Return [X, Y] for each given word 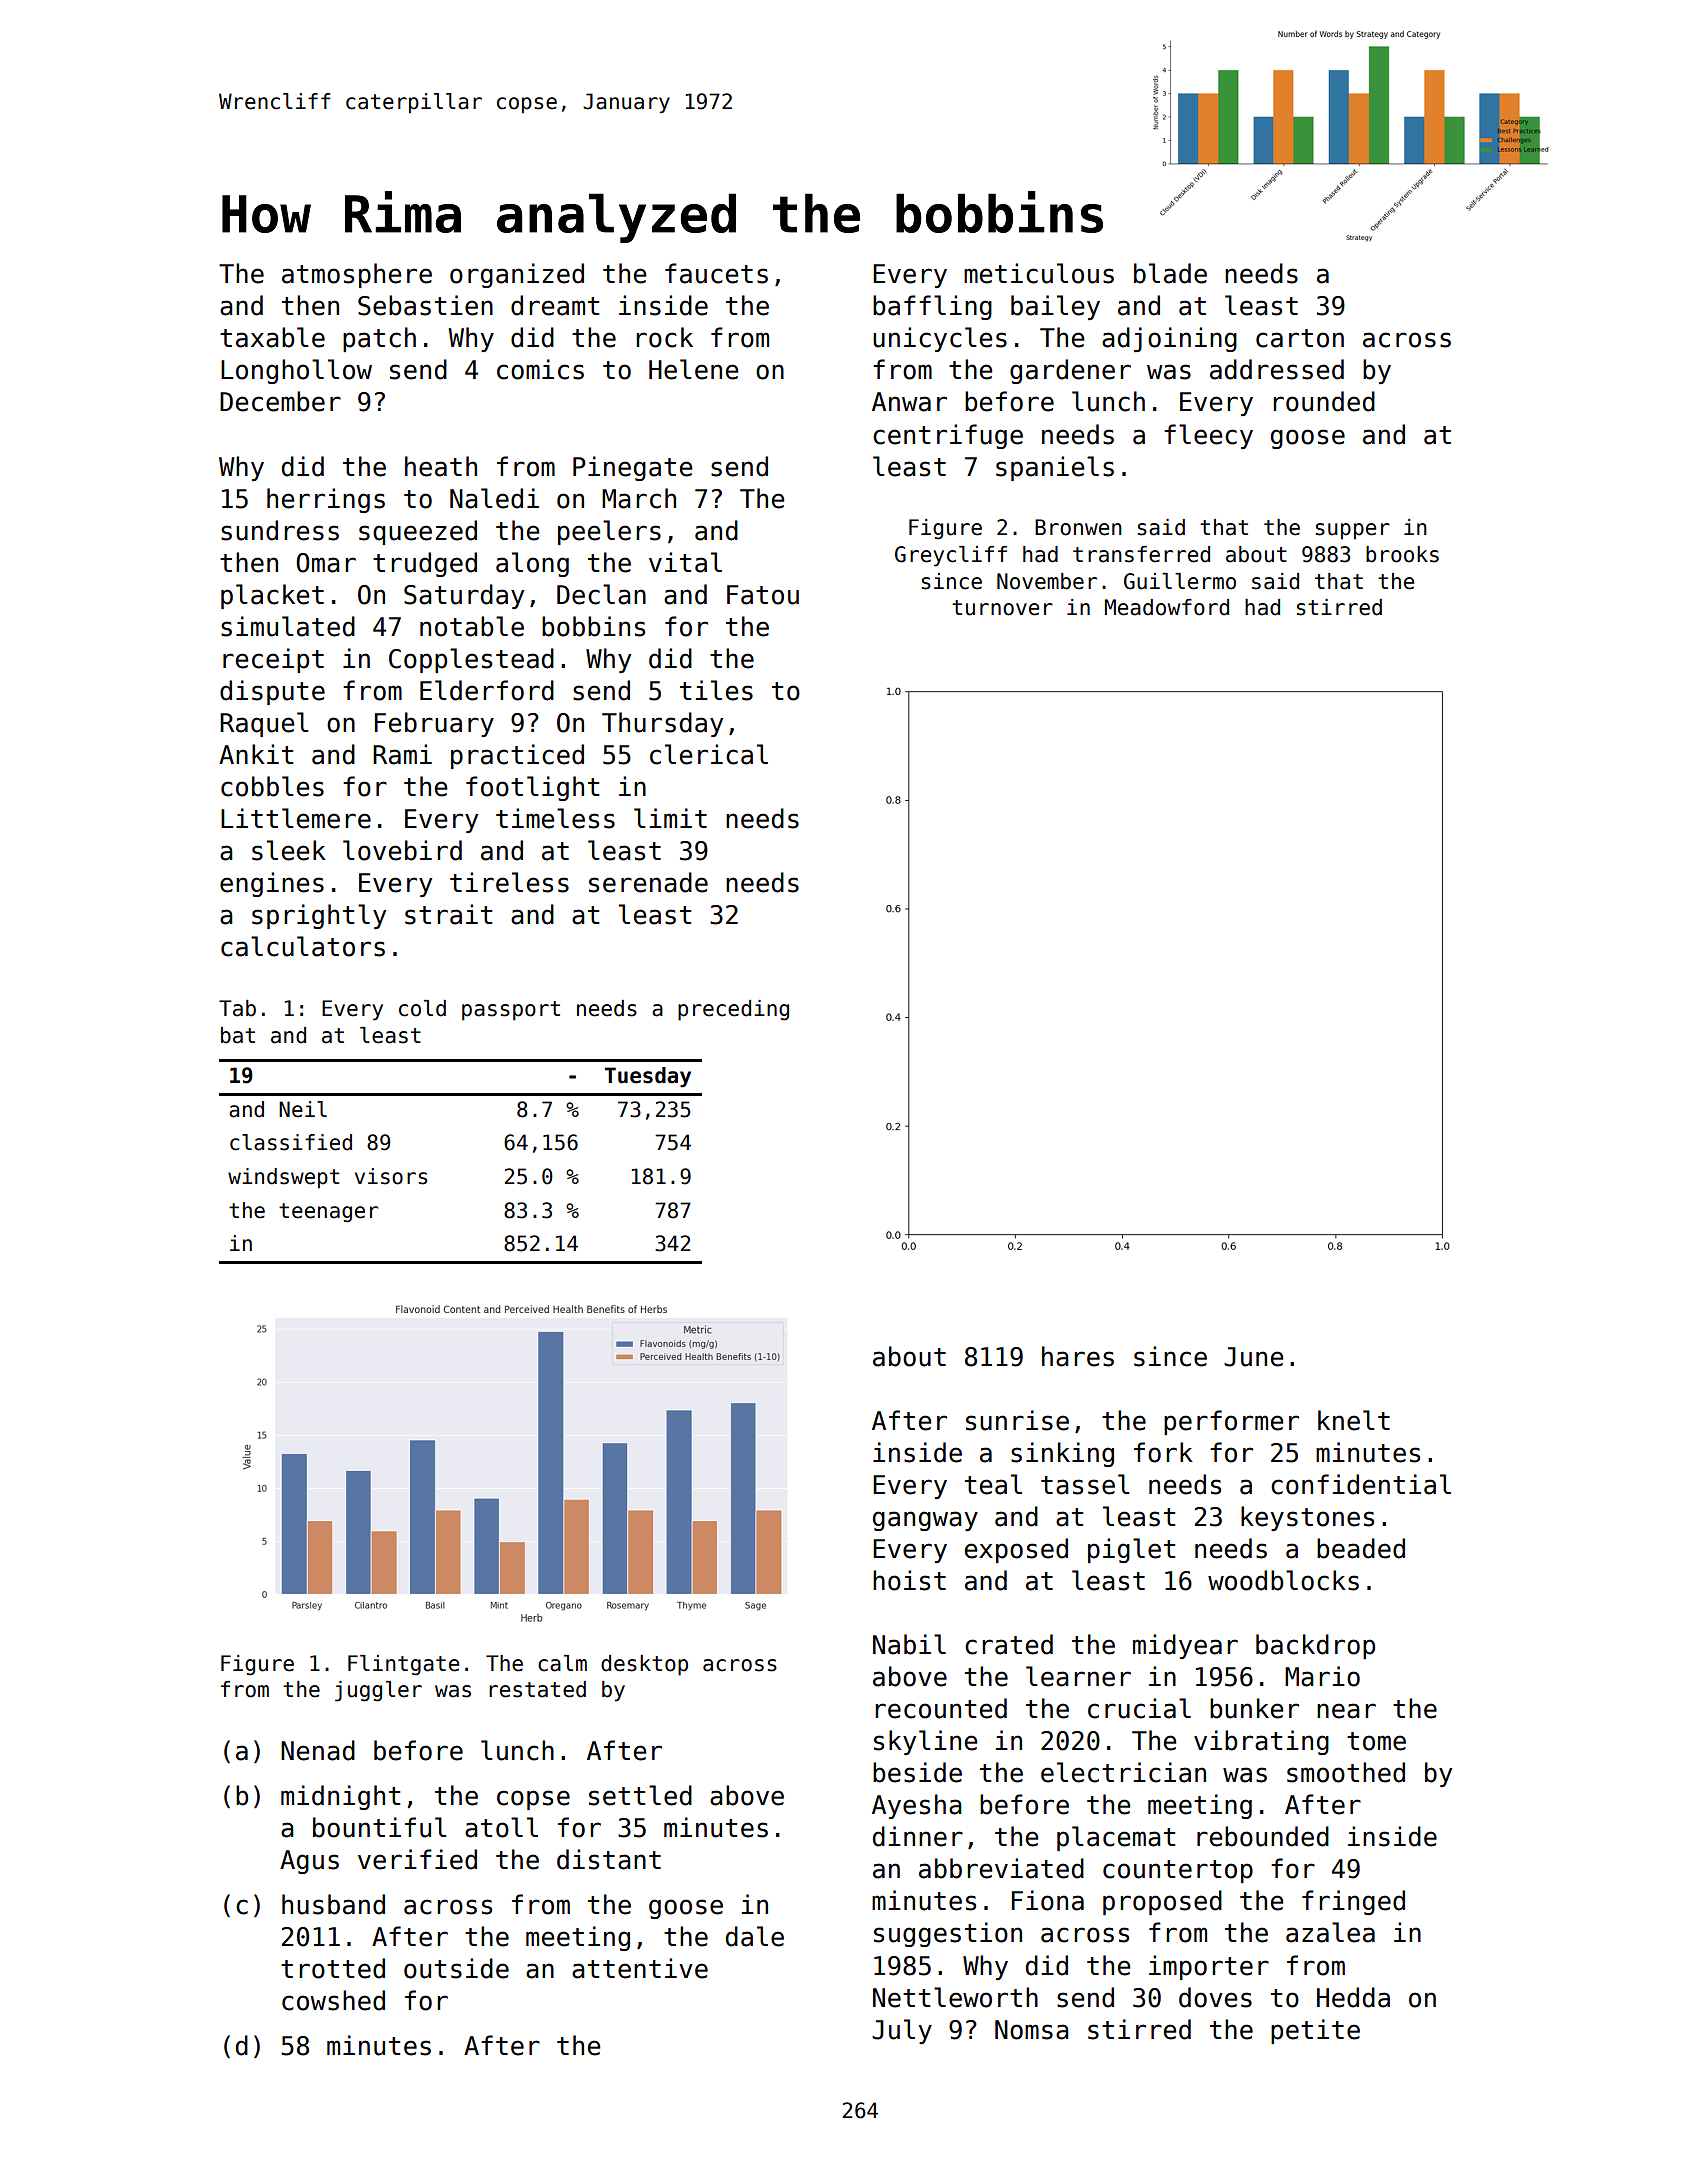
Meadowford [1167, 607]
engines [272, 884]
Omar [326, 563]
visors [391, 1176]
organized [517, 275]
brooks [1402, 554]
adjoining [1169, 339]
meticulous [1039, 273]
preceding [733, 1010]
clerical [709, 754]
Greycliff [951, 556]
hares [1078, 1356]
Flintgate [403, 1665]
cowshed [333, 2000]
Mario [1322, 1676]
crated [1009, 1644]
